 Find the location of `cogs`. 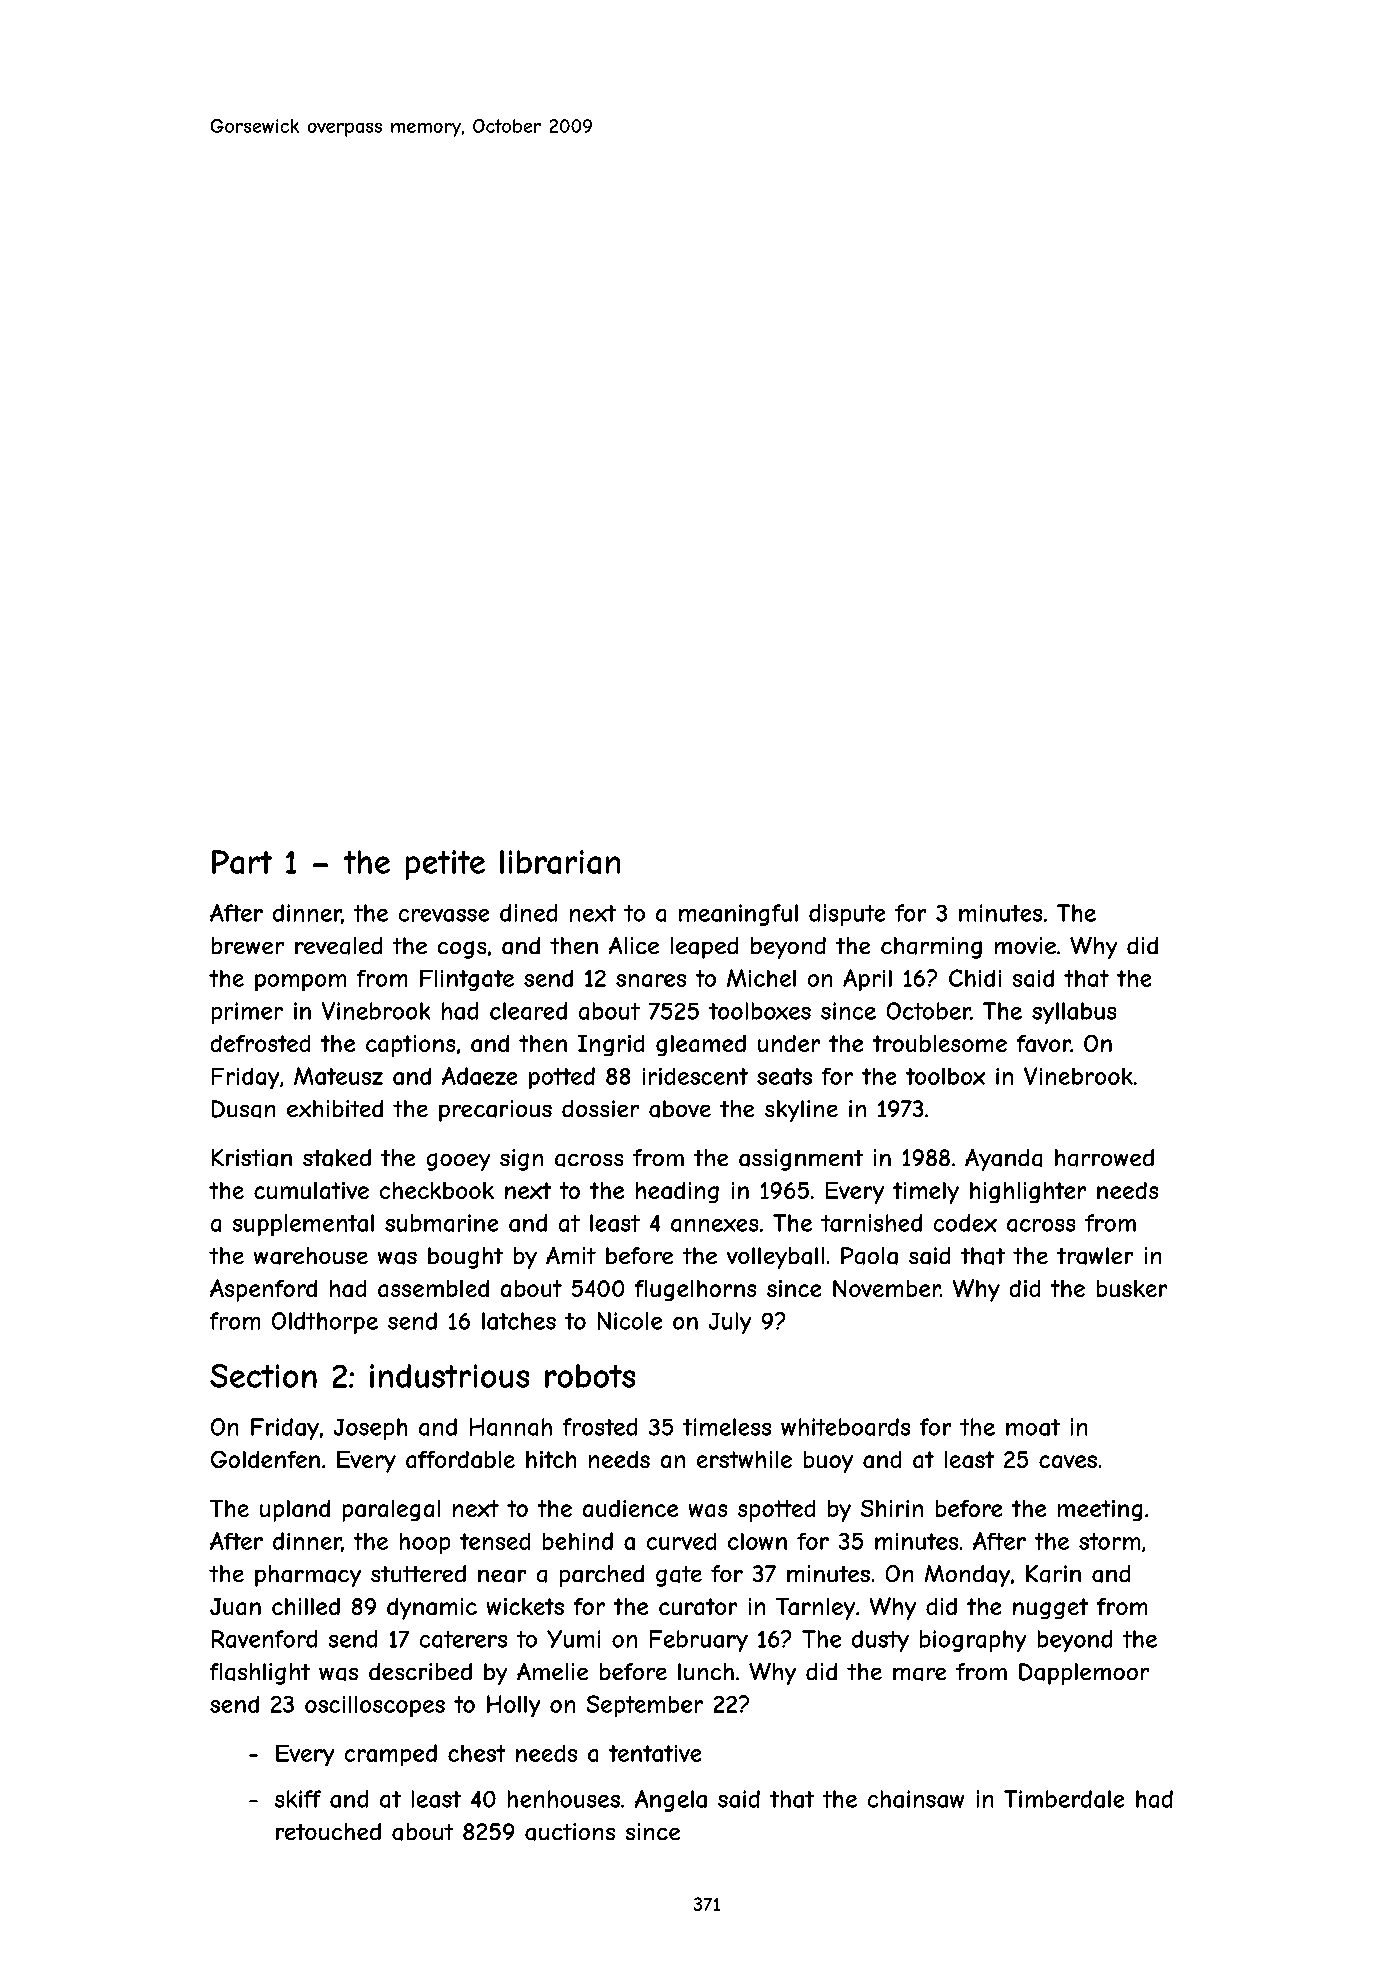

cogs is located at coordinates (462, 950).
